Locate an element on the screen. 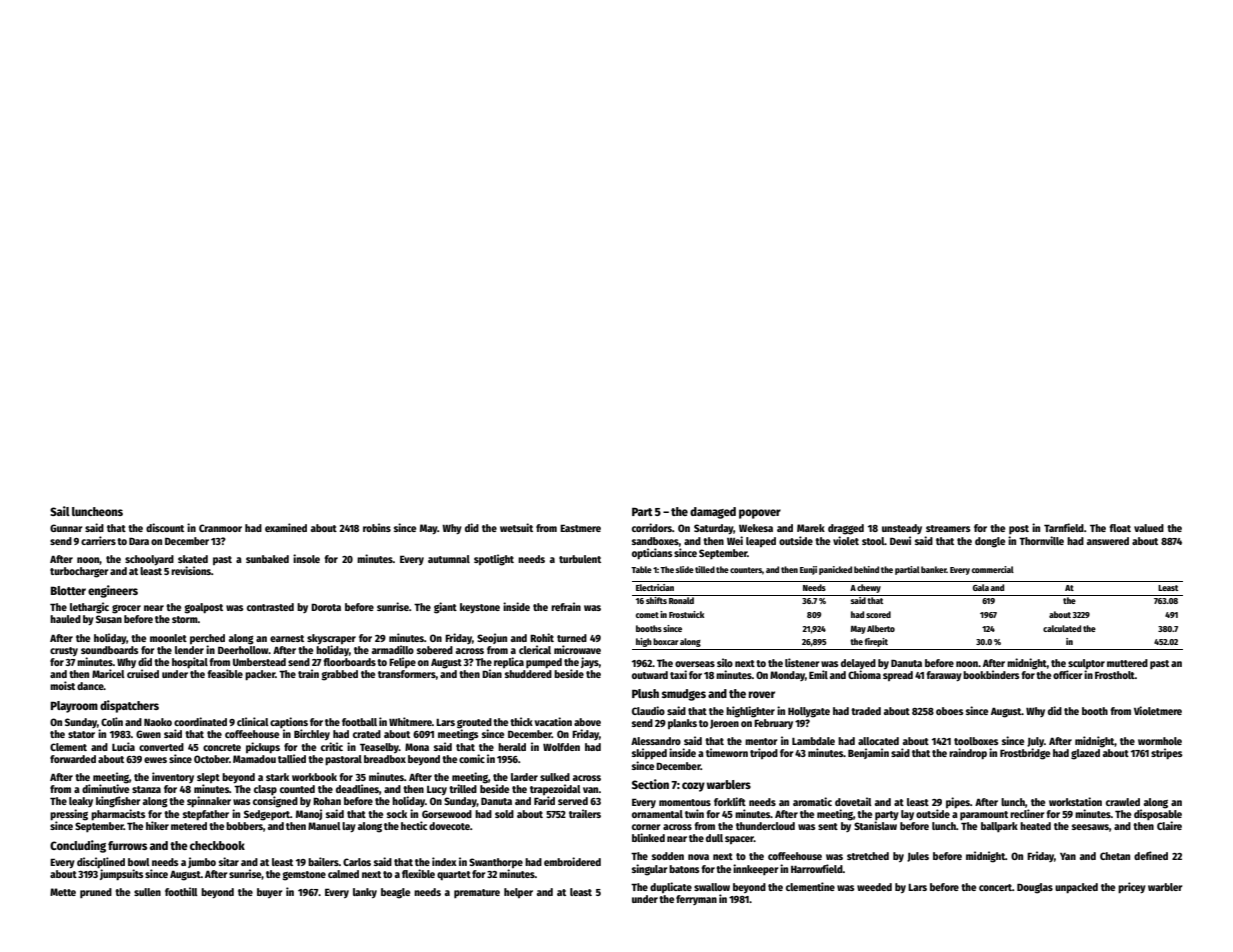 Image resolution: width=1233 pixels, height=952 pixels. quartet is located at coordinates (454, 875).
